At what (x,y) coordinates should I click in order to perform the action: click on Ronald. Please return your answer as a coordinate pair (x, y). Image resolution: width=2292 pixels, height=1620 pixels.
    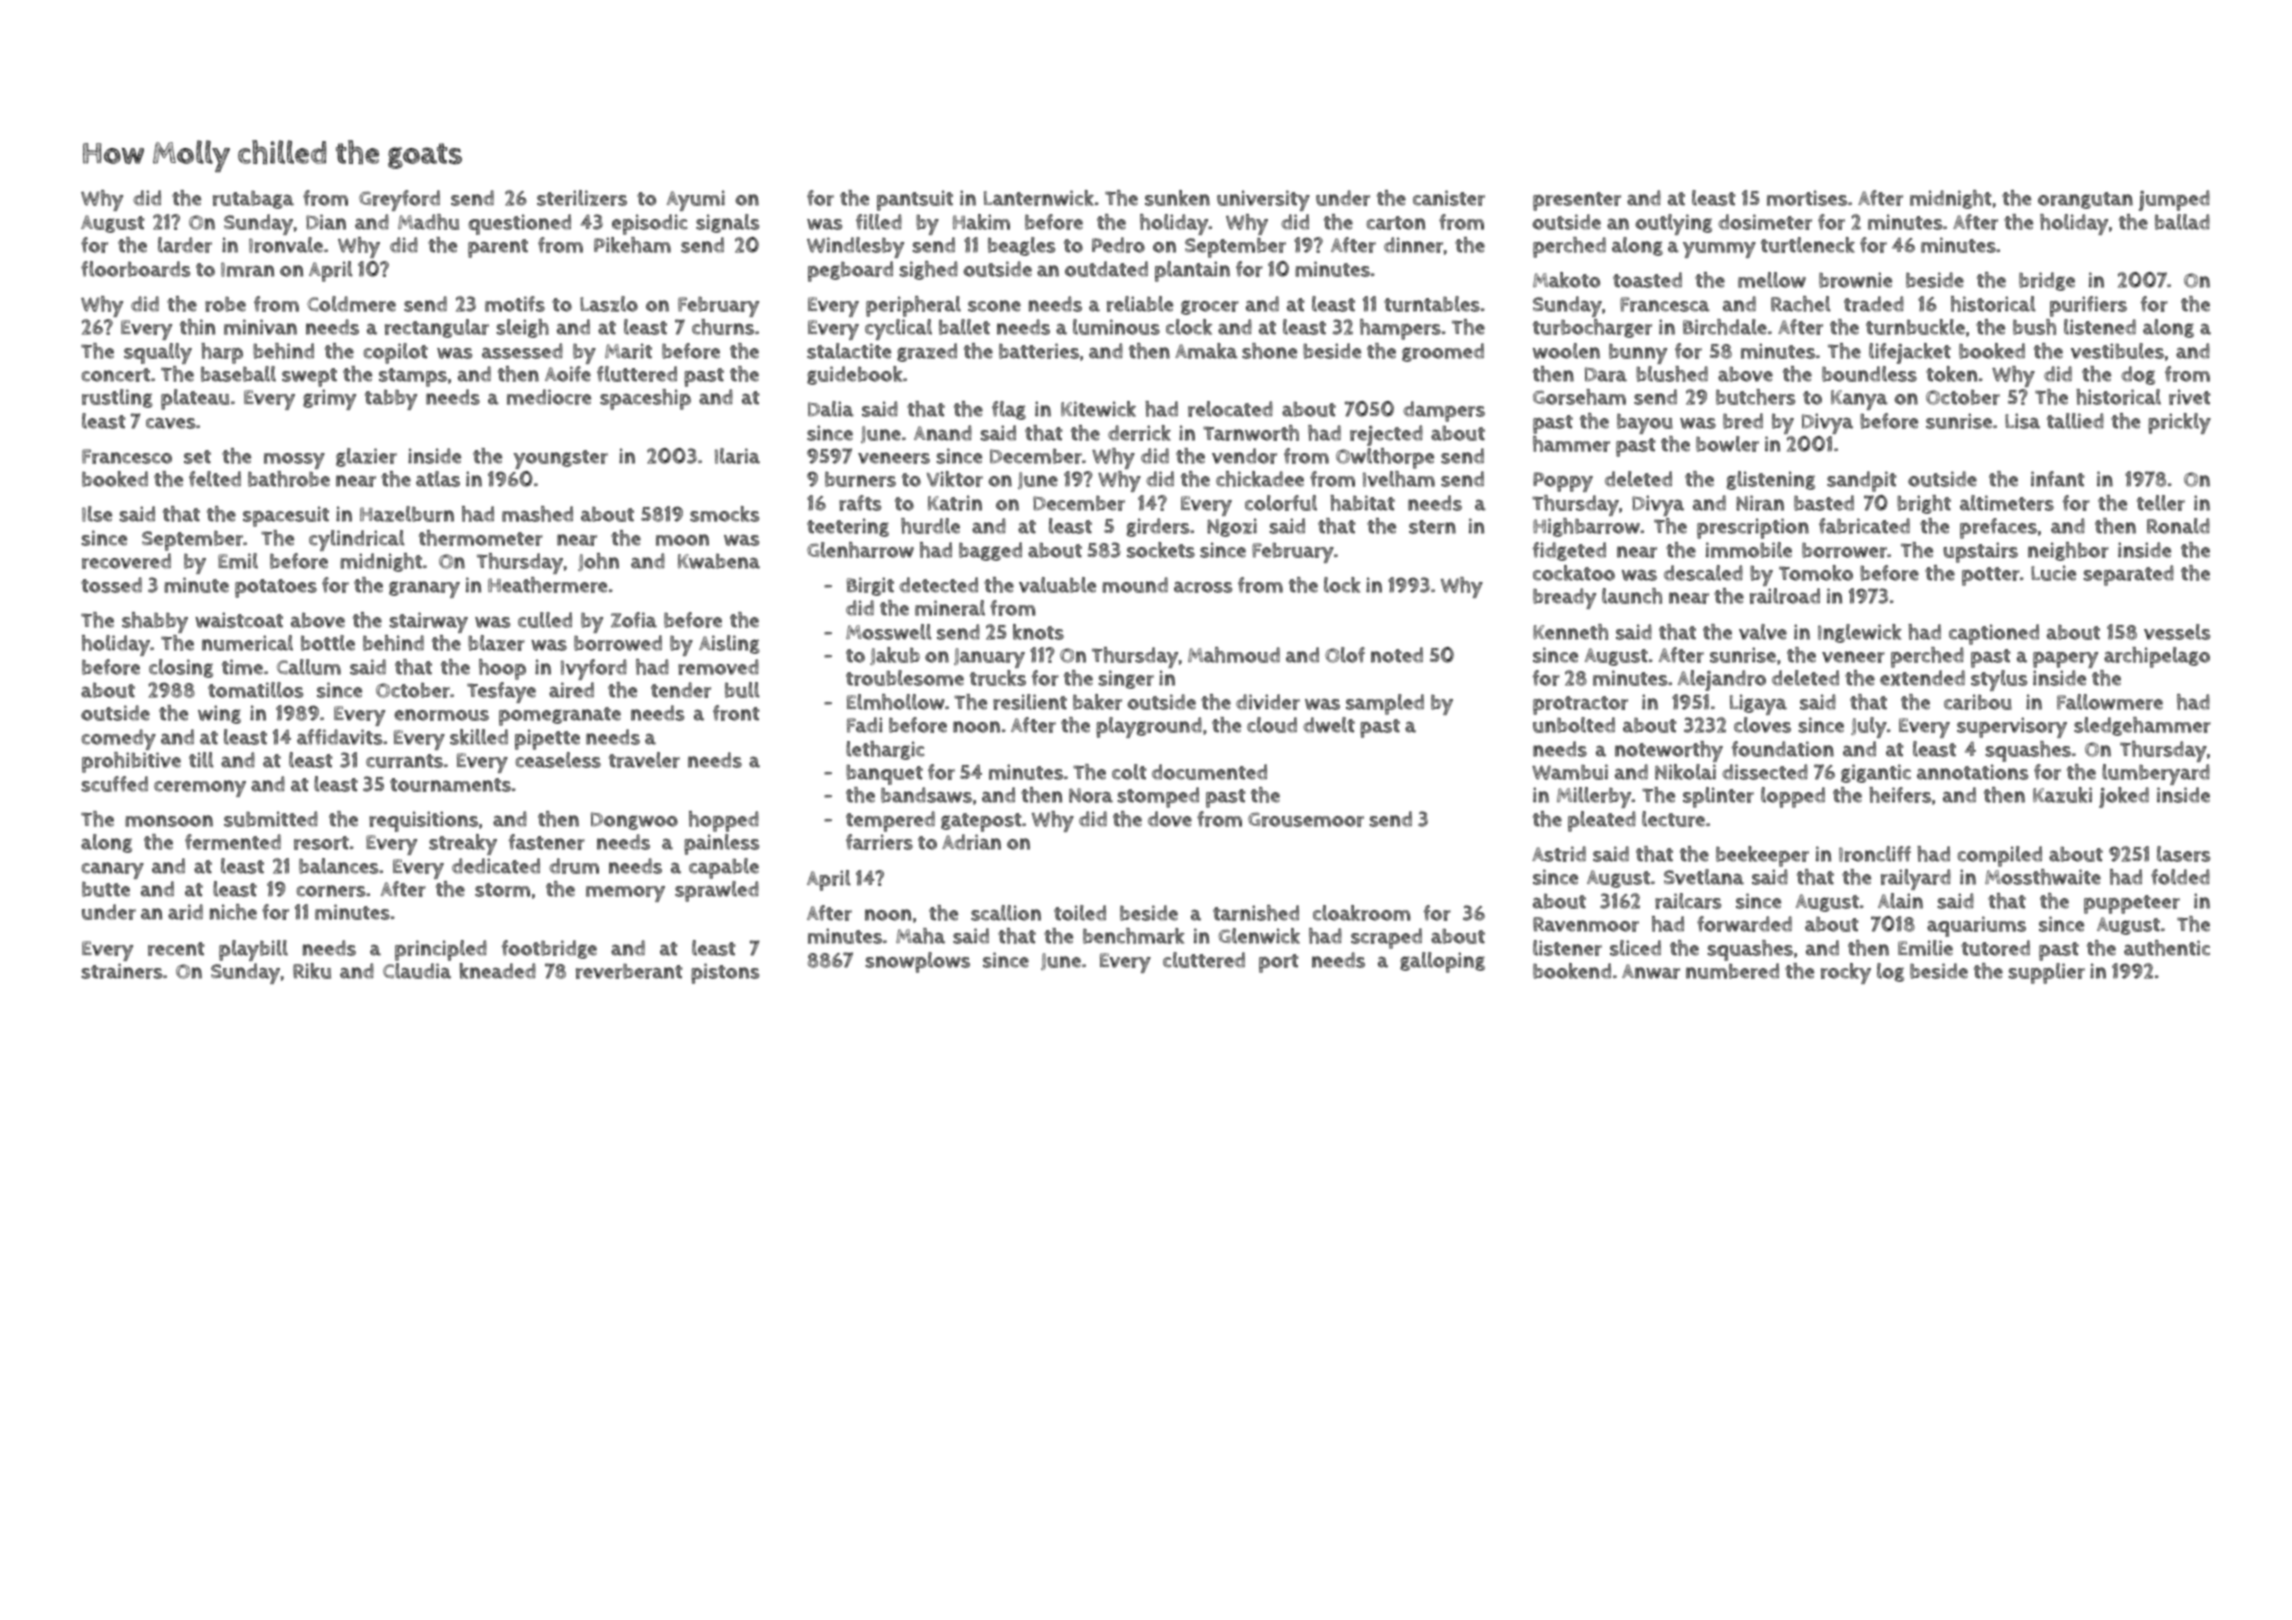
    Looking at the image, I should click on (2178, 526).
